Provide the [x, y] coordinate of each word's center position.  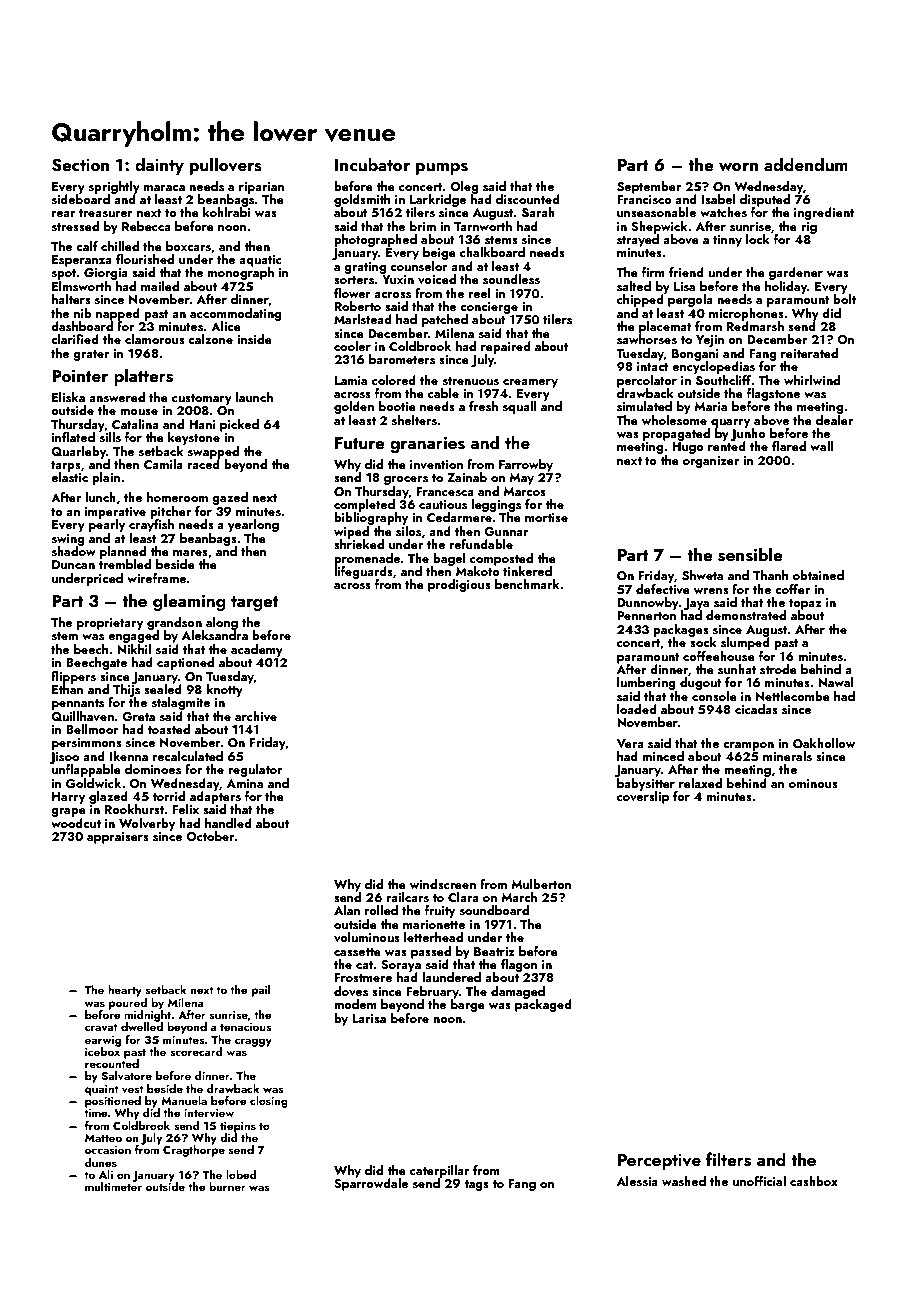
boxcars [188, 246]
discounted [528, 199]
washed [684, 1181]
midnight [147, 1015]
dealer [834, 420]
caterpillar [439, 1171]
